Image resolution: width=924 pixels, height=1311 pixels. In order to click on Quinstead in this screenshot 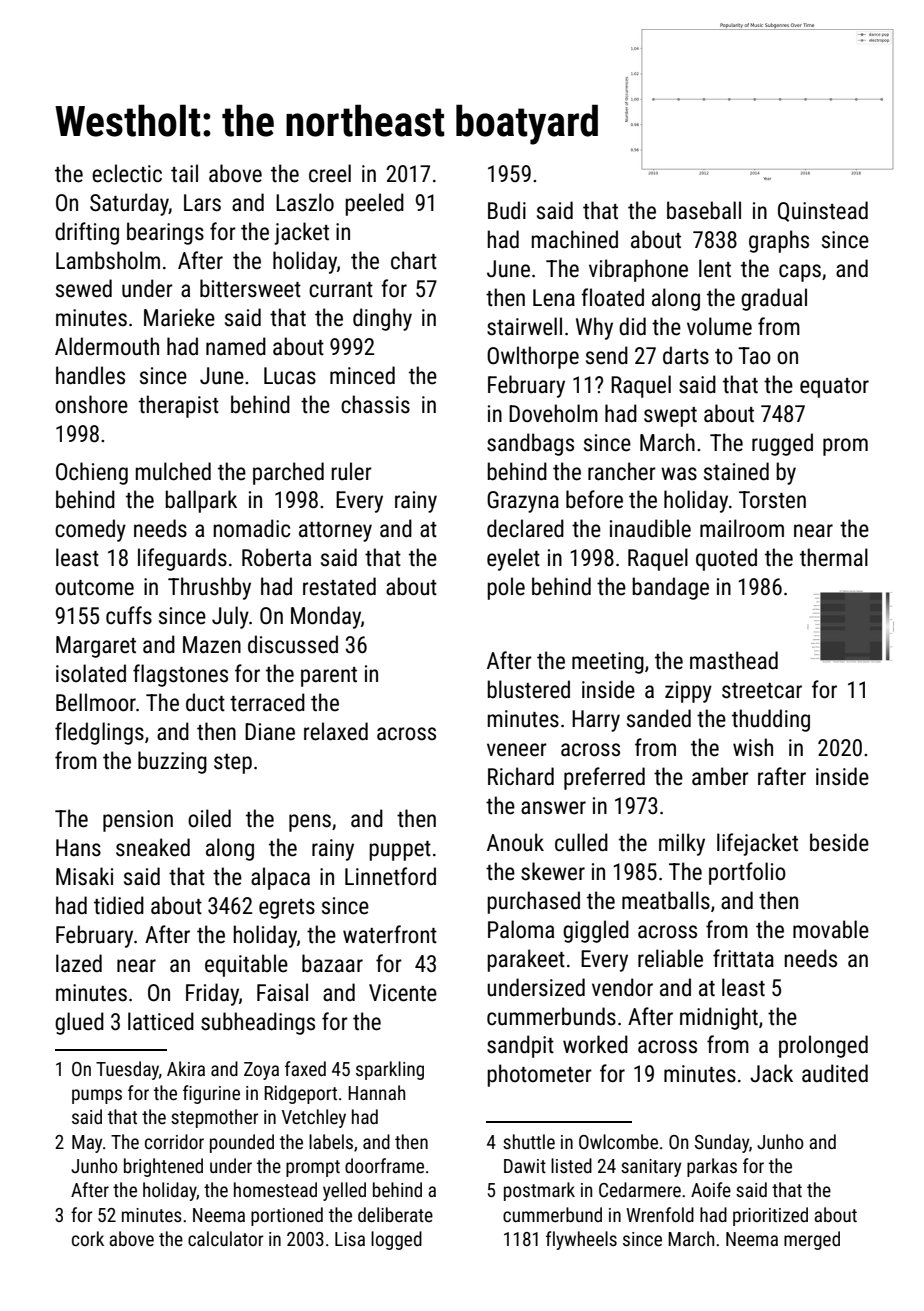, I will do `click(823, 211)`.
